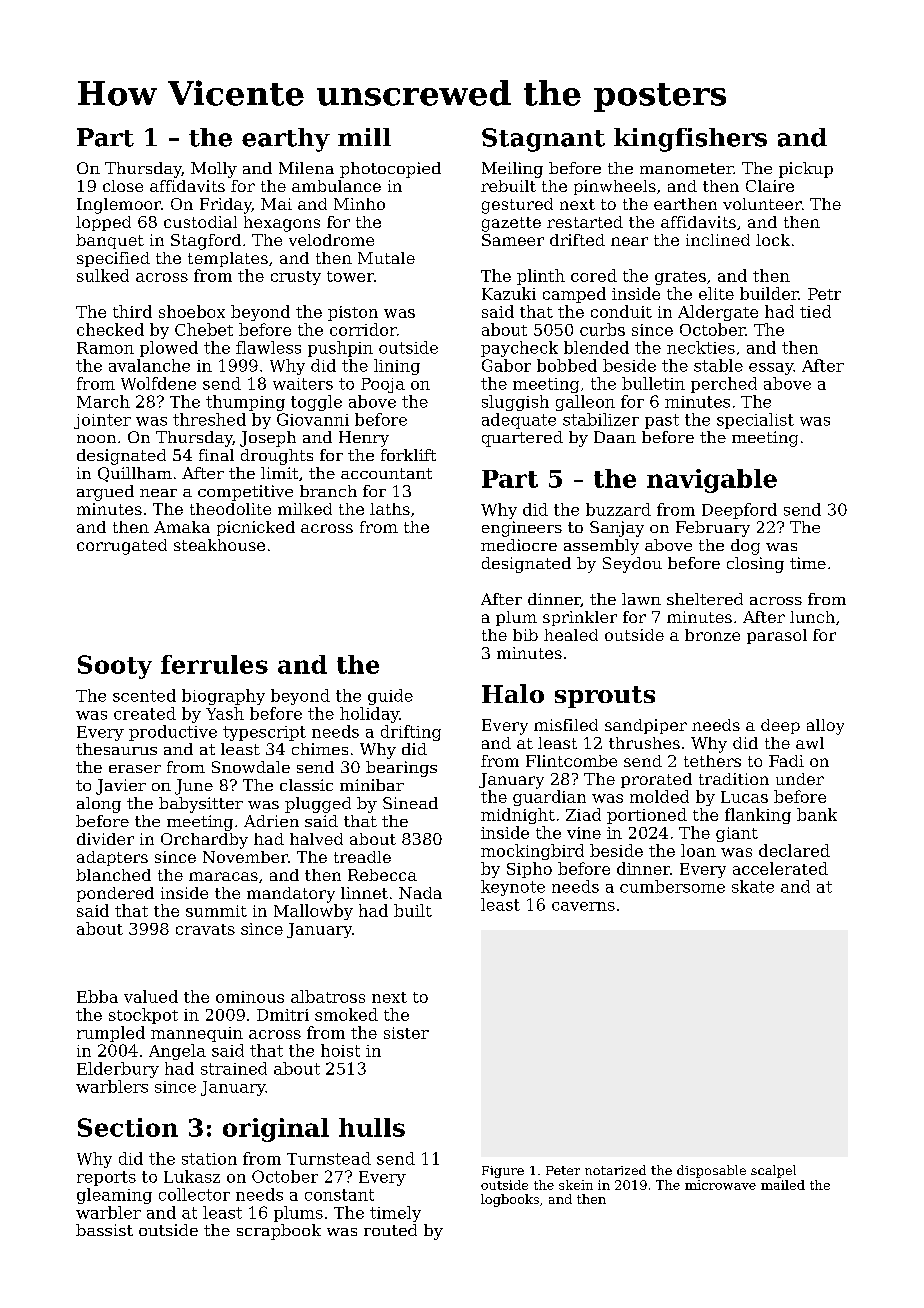 This image has width=924, height=1308. What do you see at coordinates (753, 886) in the image?
I see `skate` at bounding box center [753, 886].
